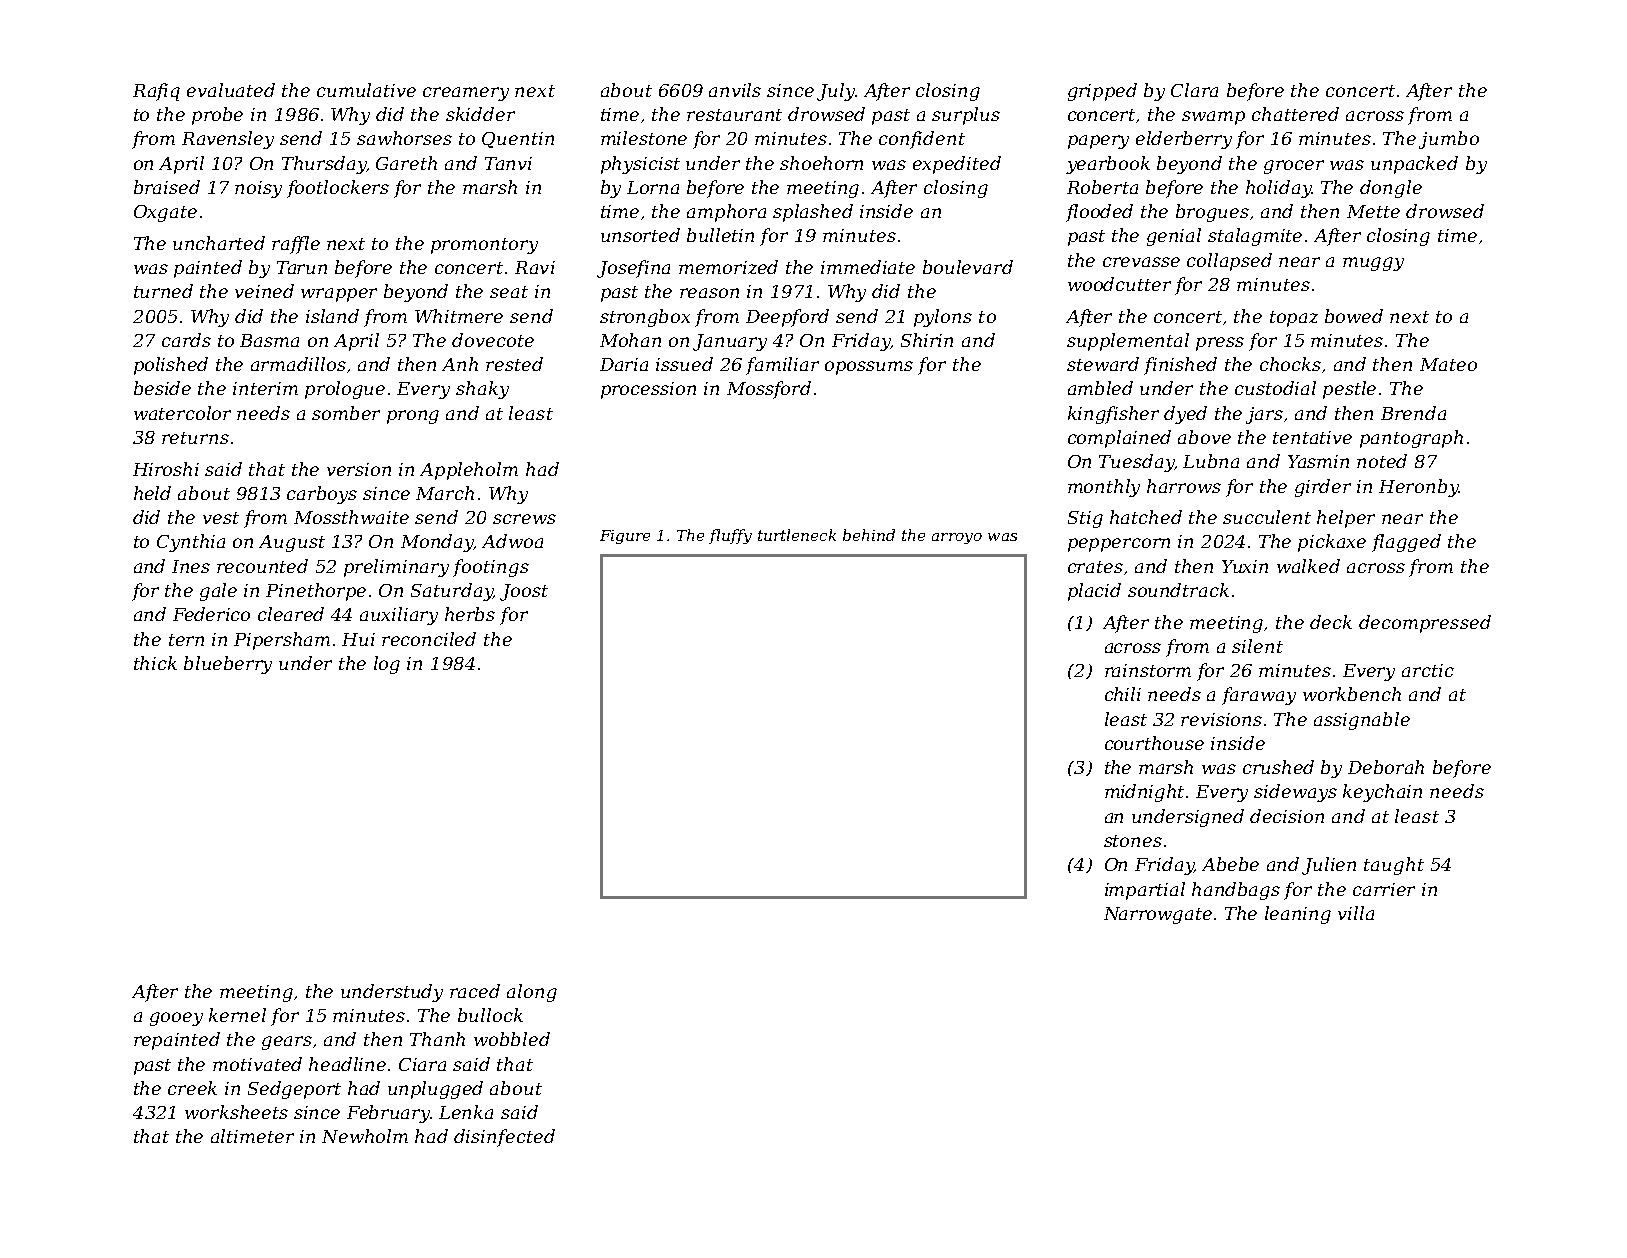  I want to click on taught, so click(1394, 866).
